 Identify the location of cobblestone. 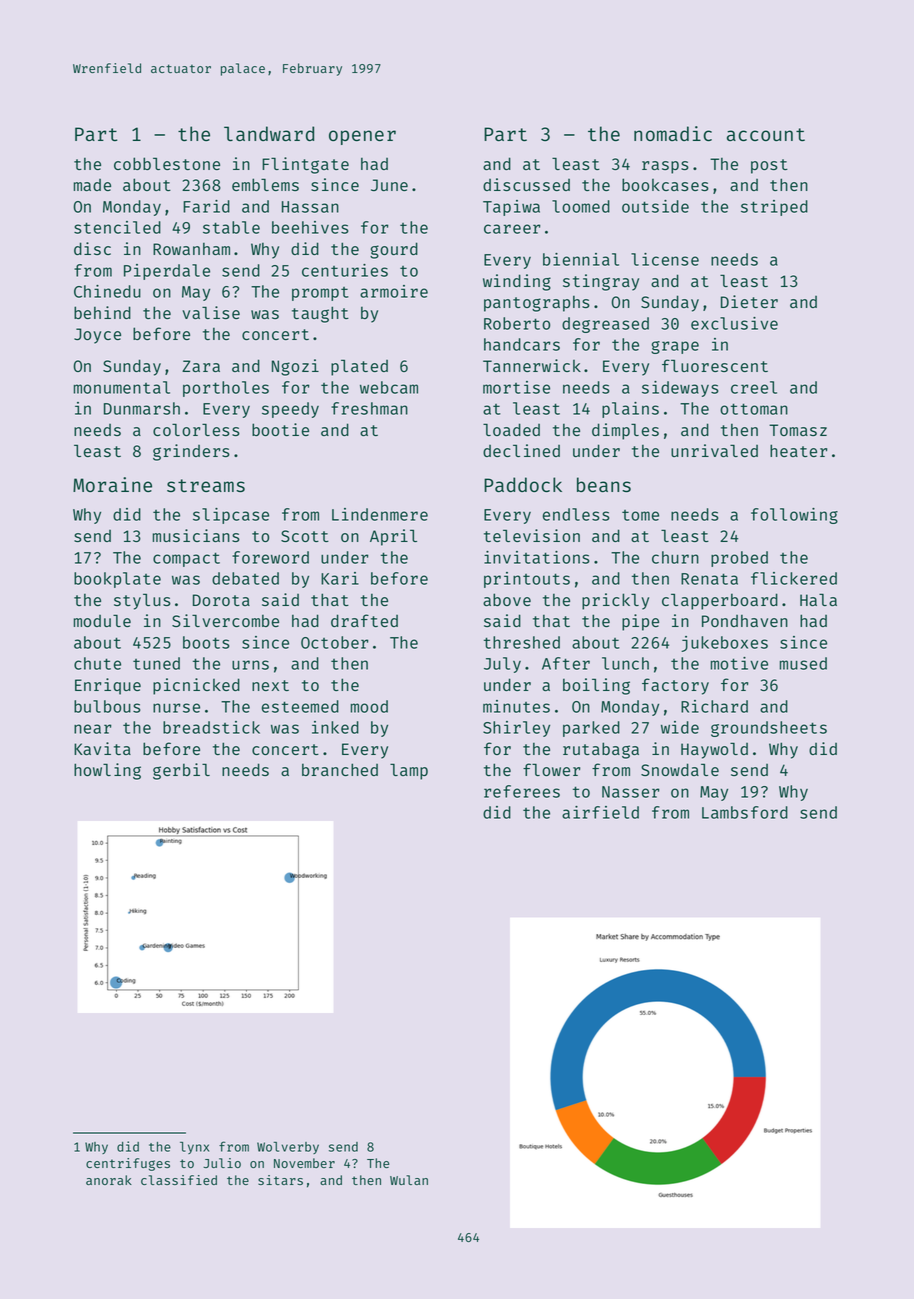
(167, 163).
